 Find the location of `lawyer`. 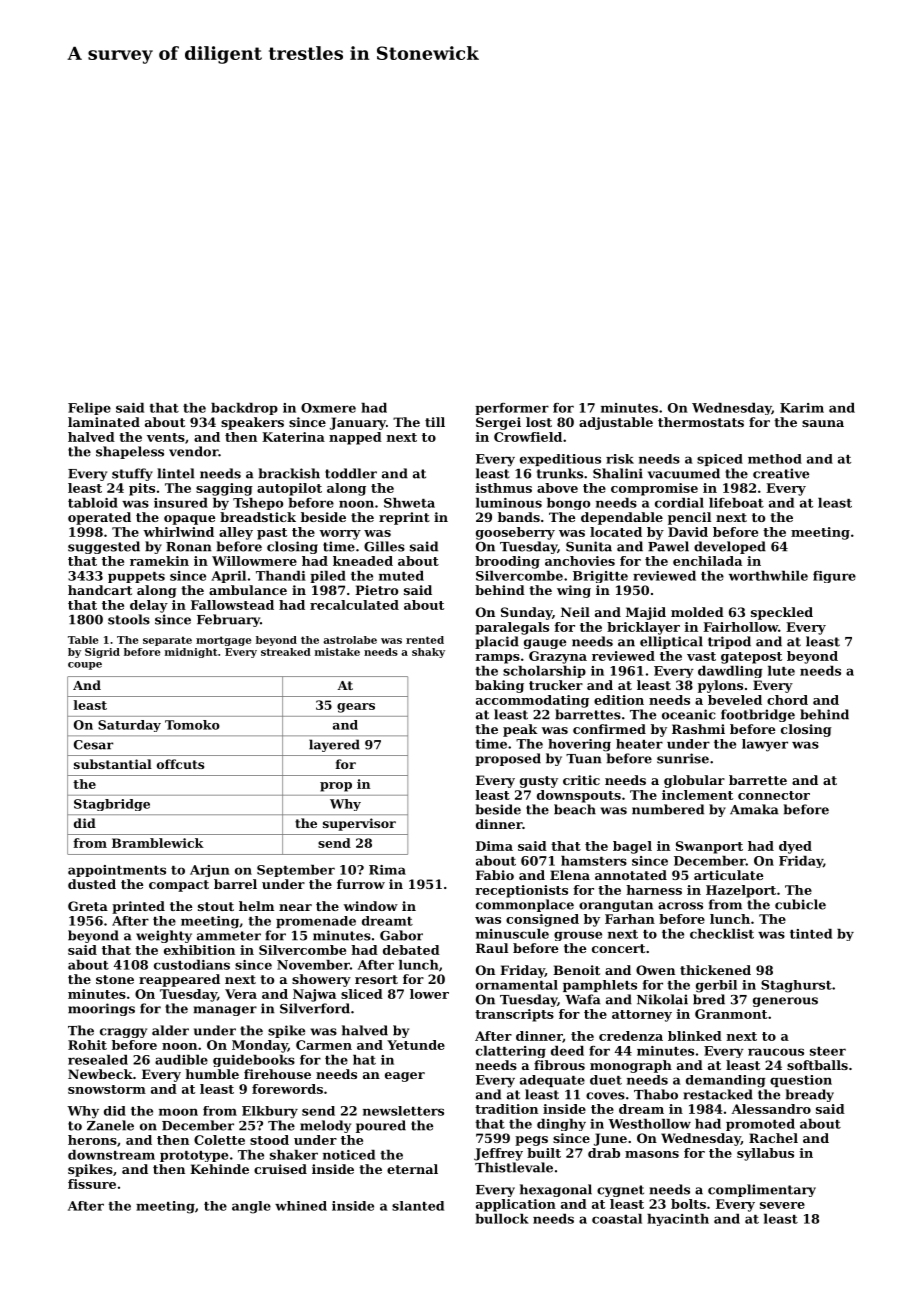

lawyer is located at coordinates (765, 745).
